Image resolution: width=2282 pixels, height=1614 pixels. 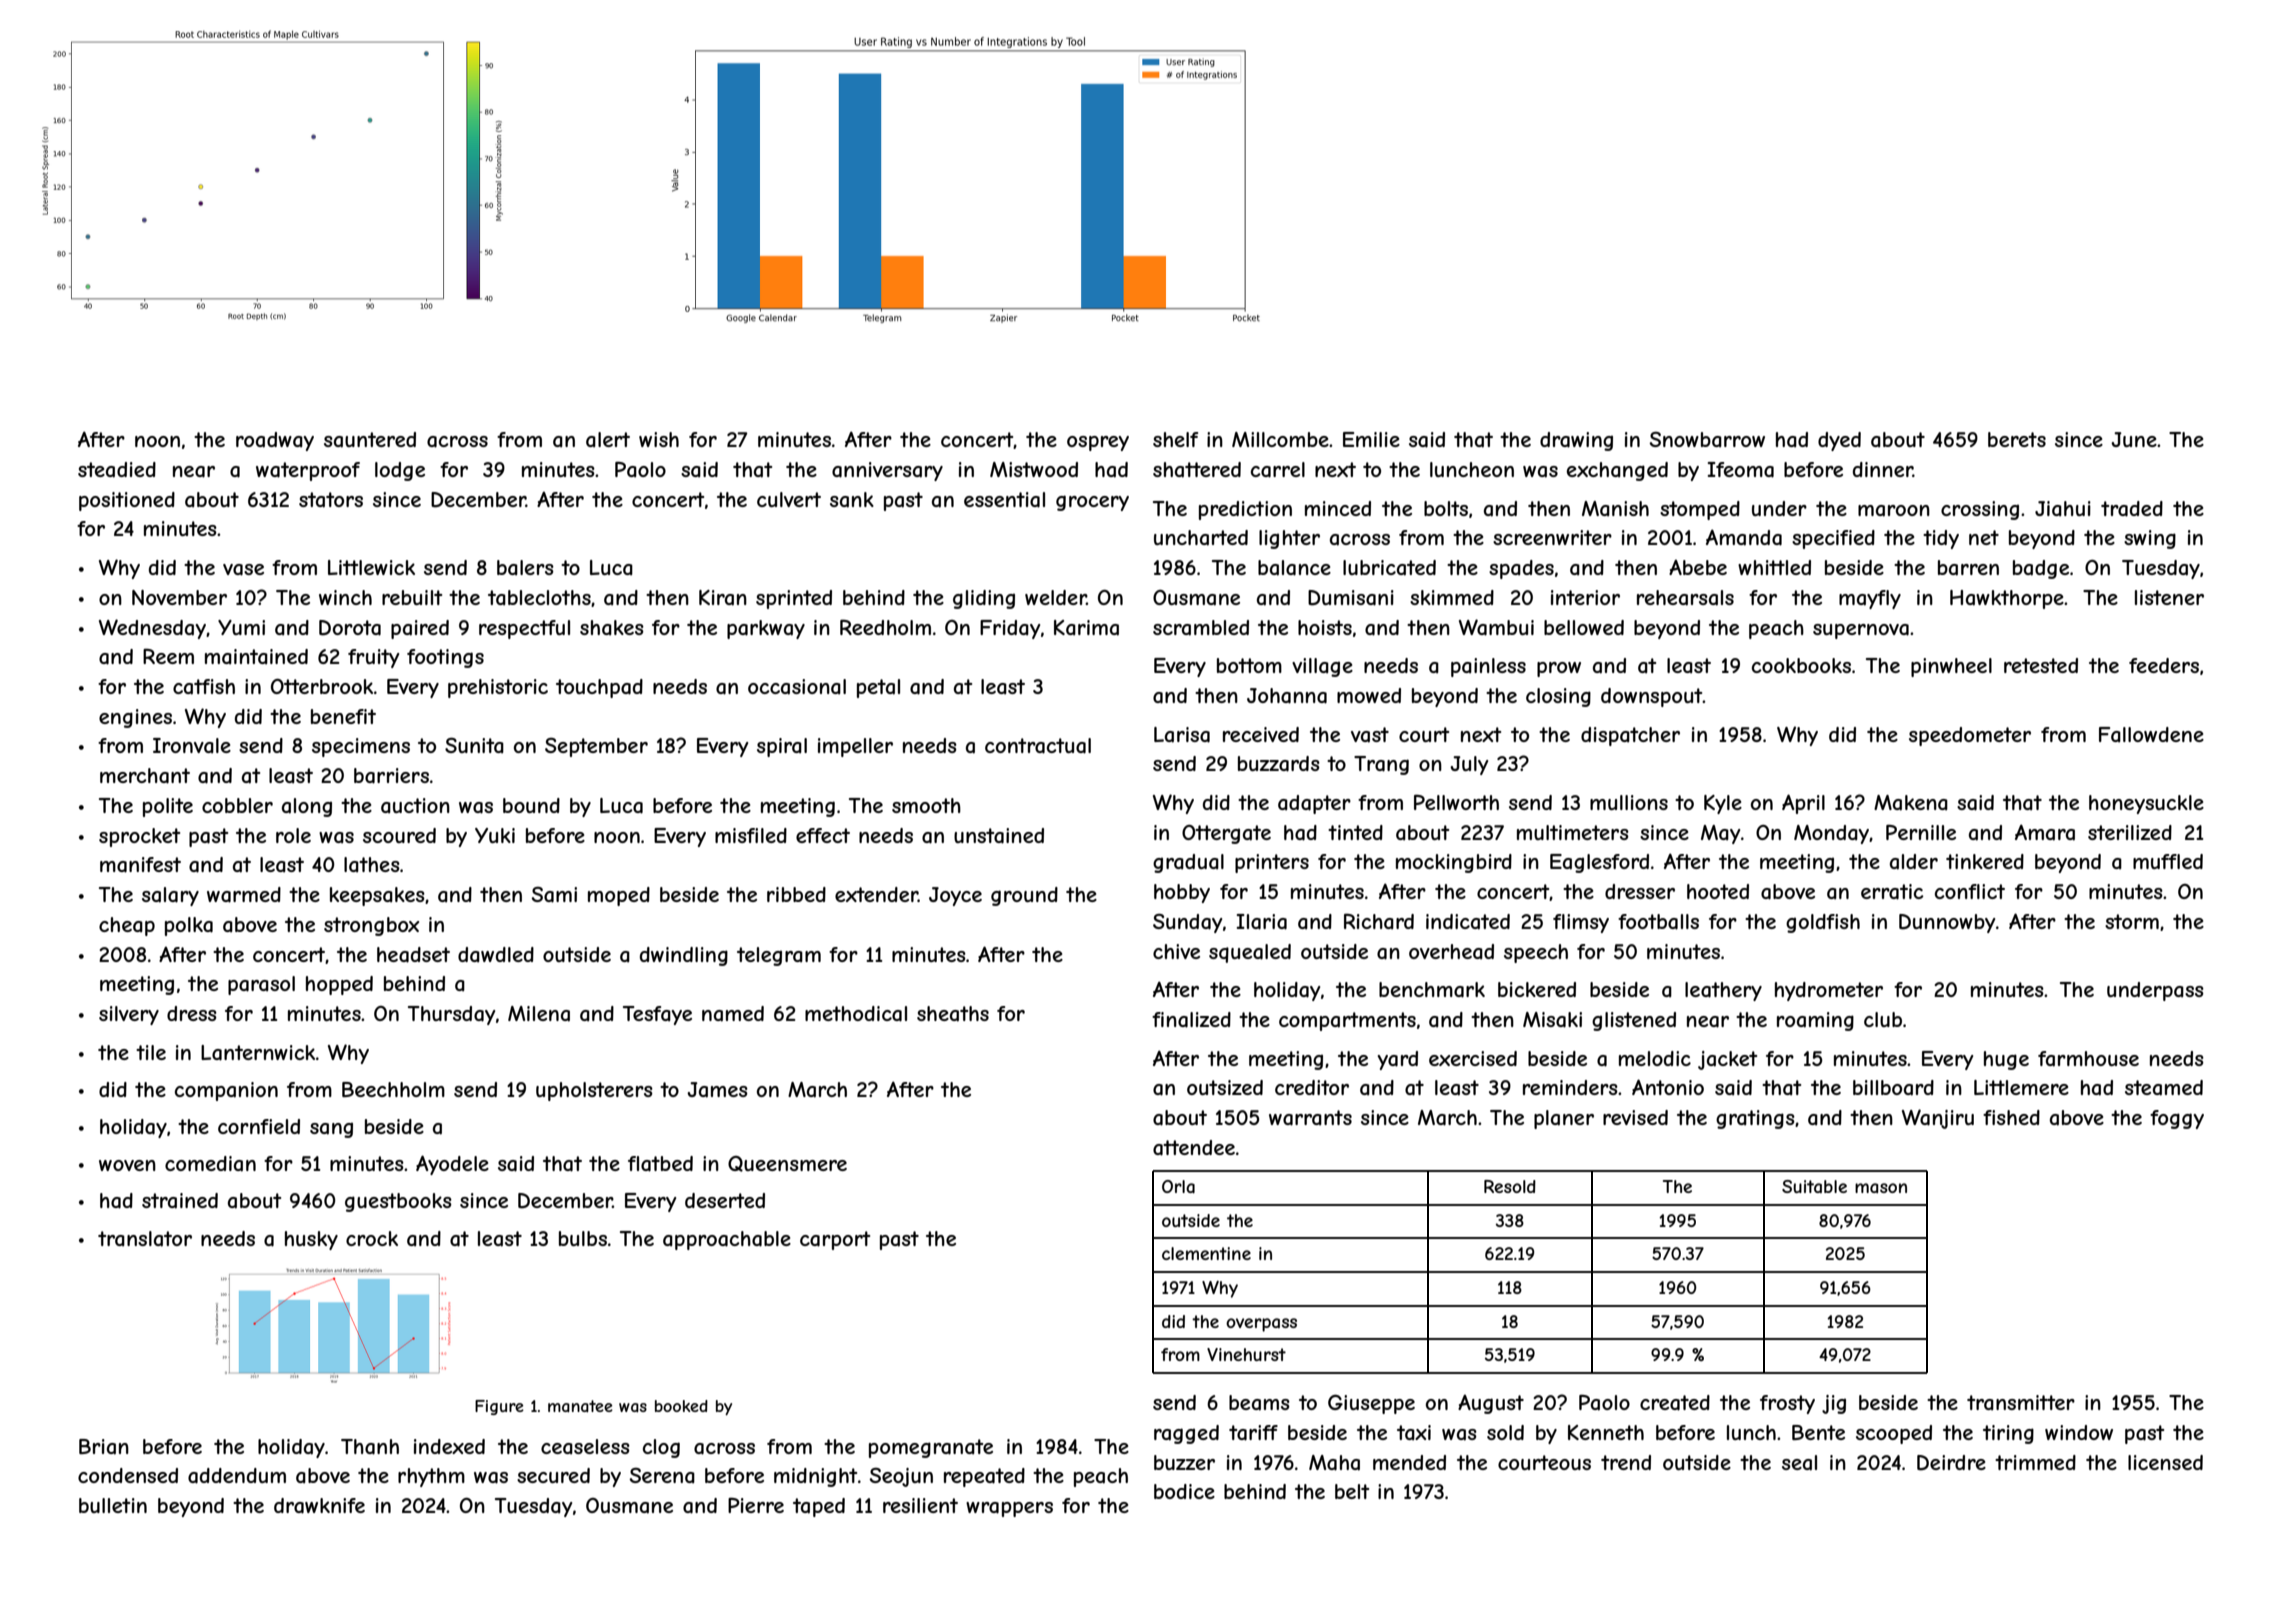 What do you see at coordinates (2132, 509) in the screenshot?
I see `traded` at bounding box center [2132, 509].
